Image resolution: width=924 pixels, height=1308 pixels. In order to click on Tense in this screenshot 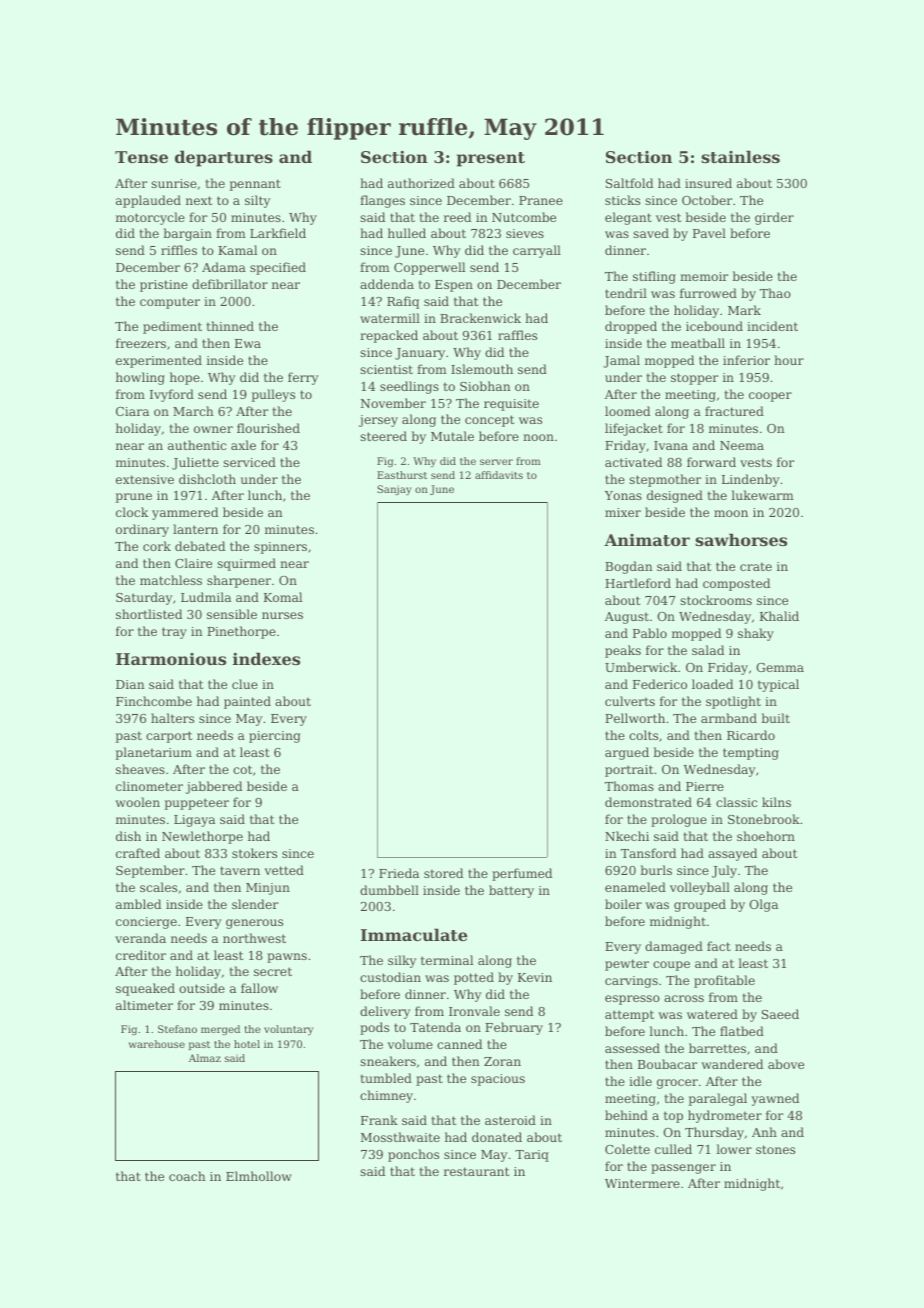, I will do `click(141, 157)`.
